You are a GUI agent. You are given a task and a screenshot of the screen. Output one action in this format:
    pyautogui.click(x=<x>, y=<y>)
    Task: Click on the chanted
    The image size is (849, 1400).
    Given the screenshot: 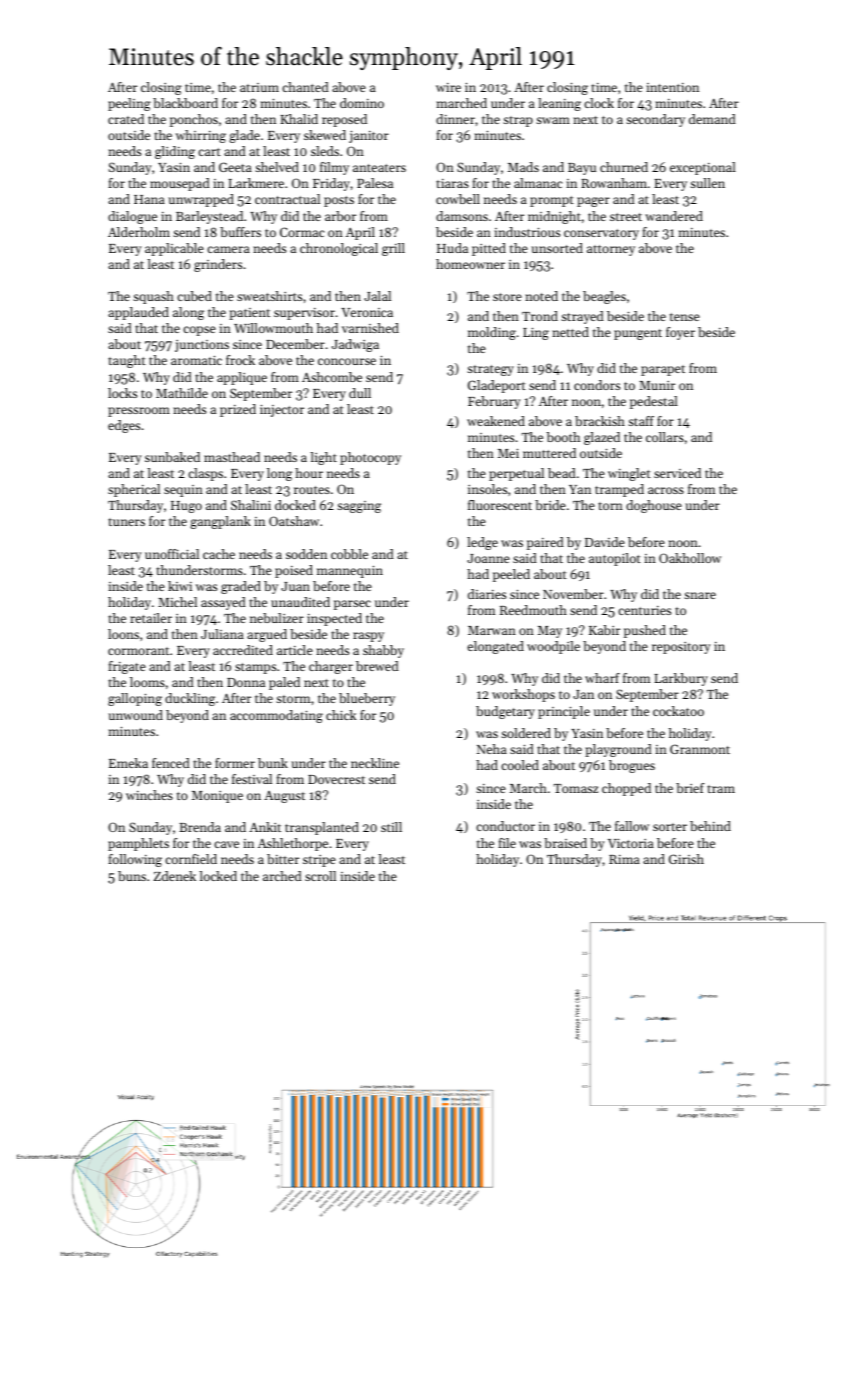 What is the action you would take?
    pyautogui.click(x=305, y=87)
